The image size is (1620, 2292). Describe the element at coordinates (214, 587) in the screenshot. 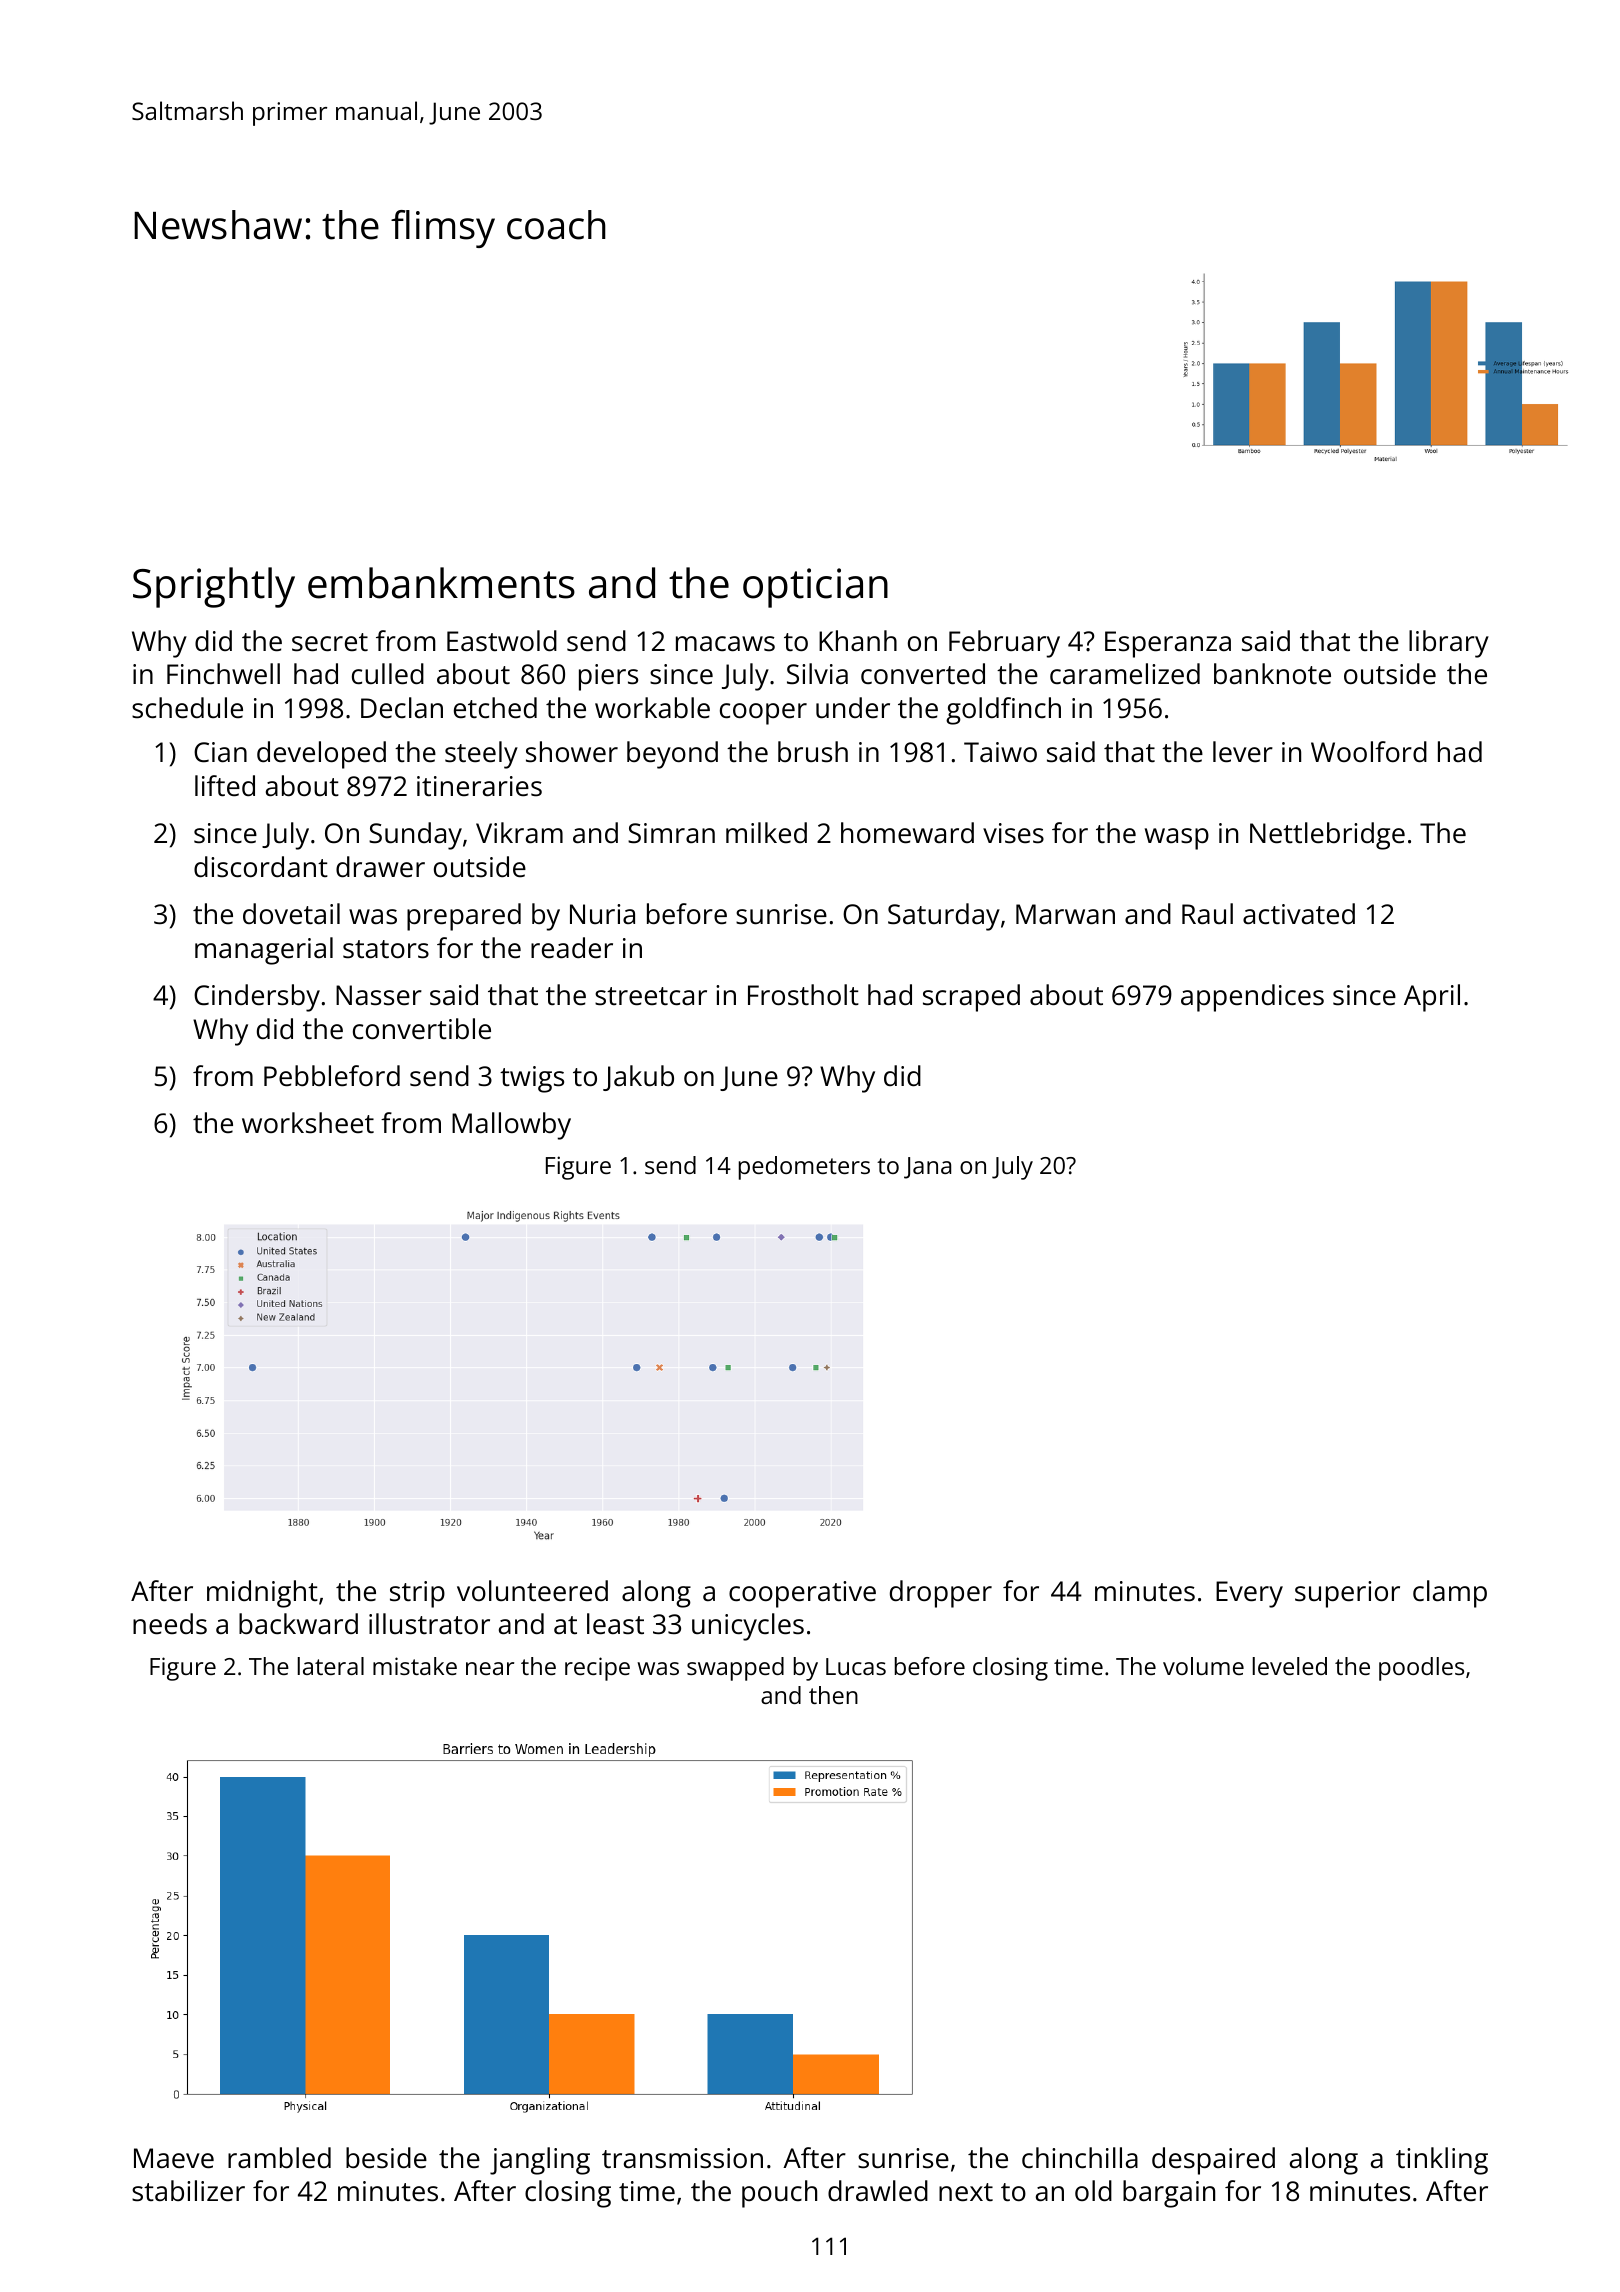

I see `Sprightly` at that location.
